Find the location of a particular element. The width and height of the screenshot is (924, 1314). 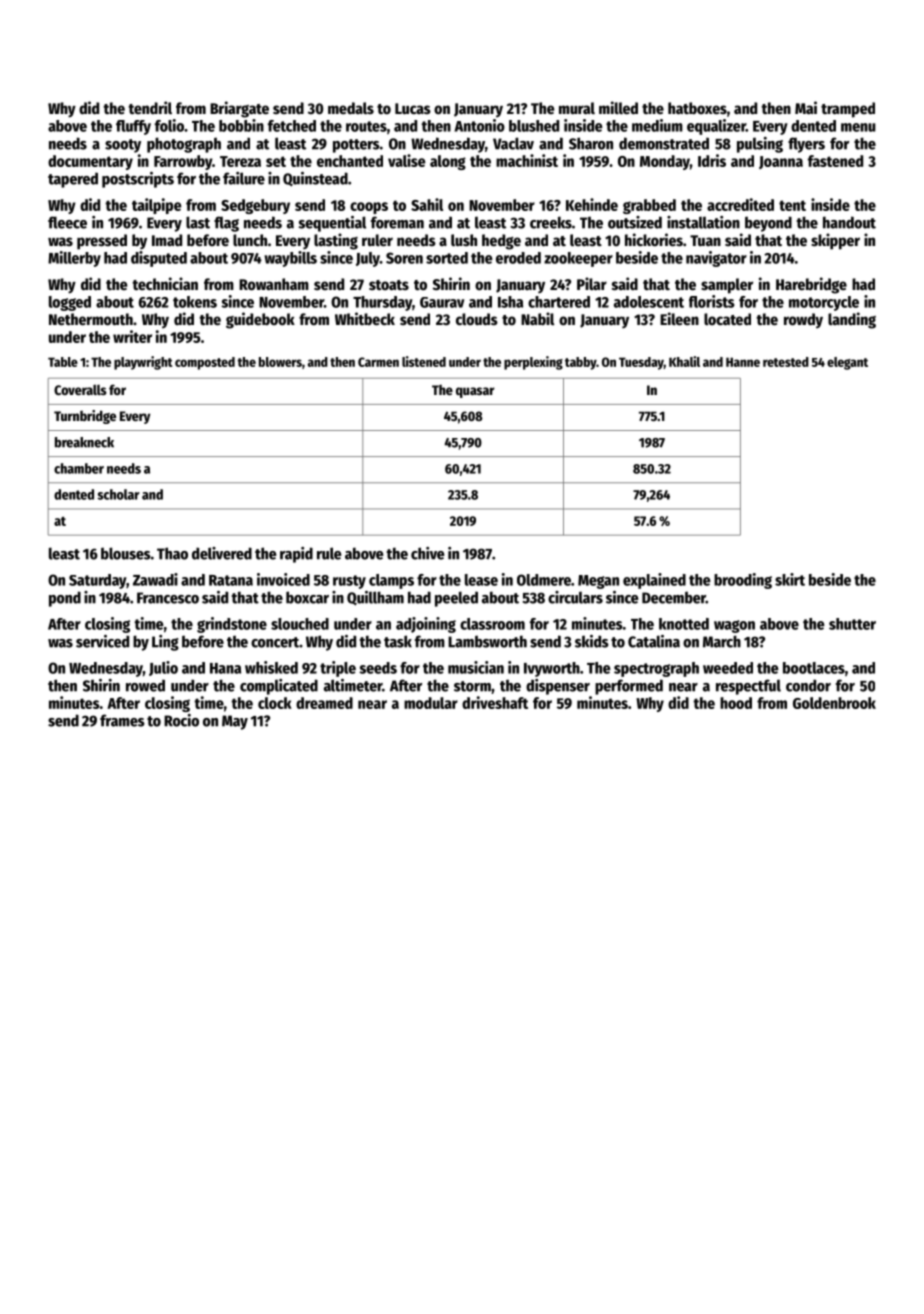

Mai is located at coordinates (806, 107).
